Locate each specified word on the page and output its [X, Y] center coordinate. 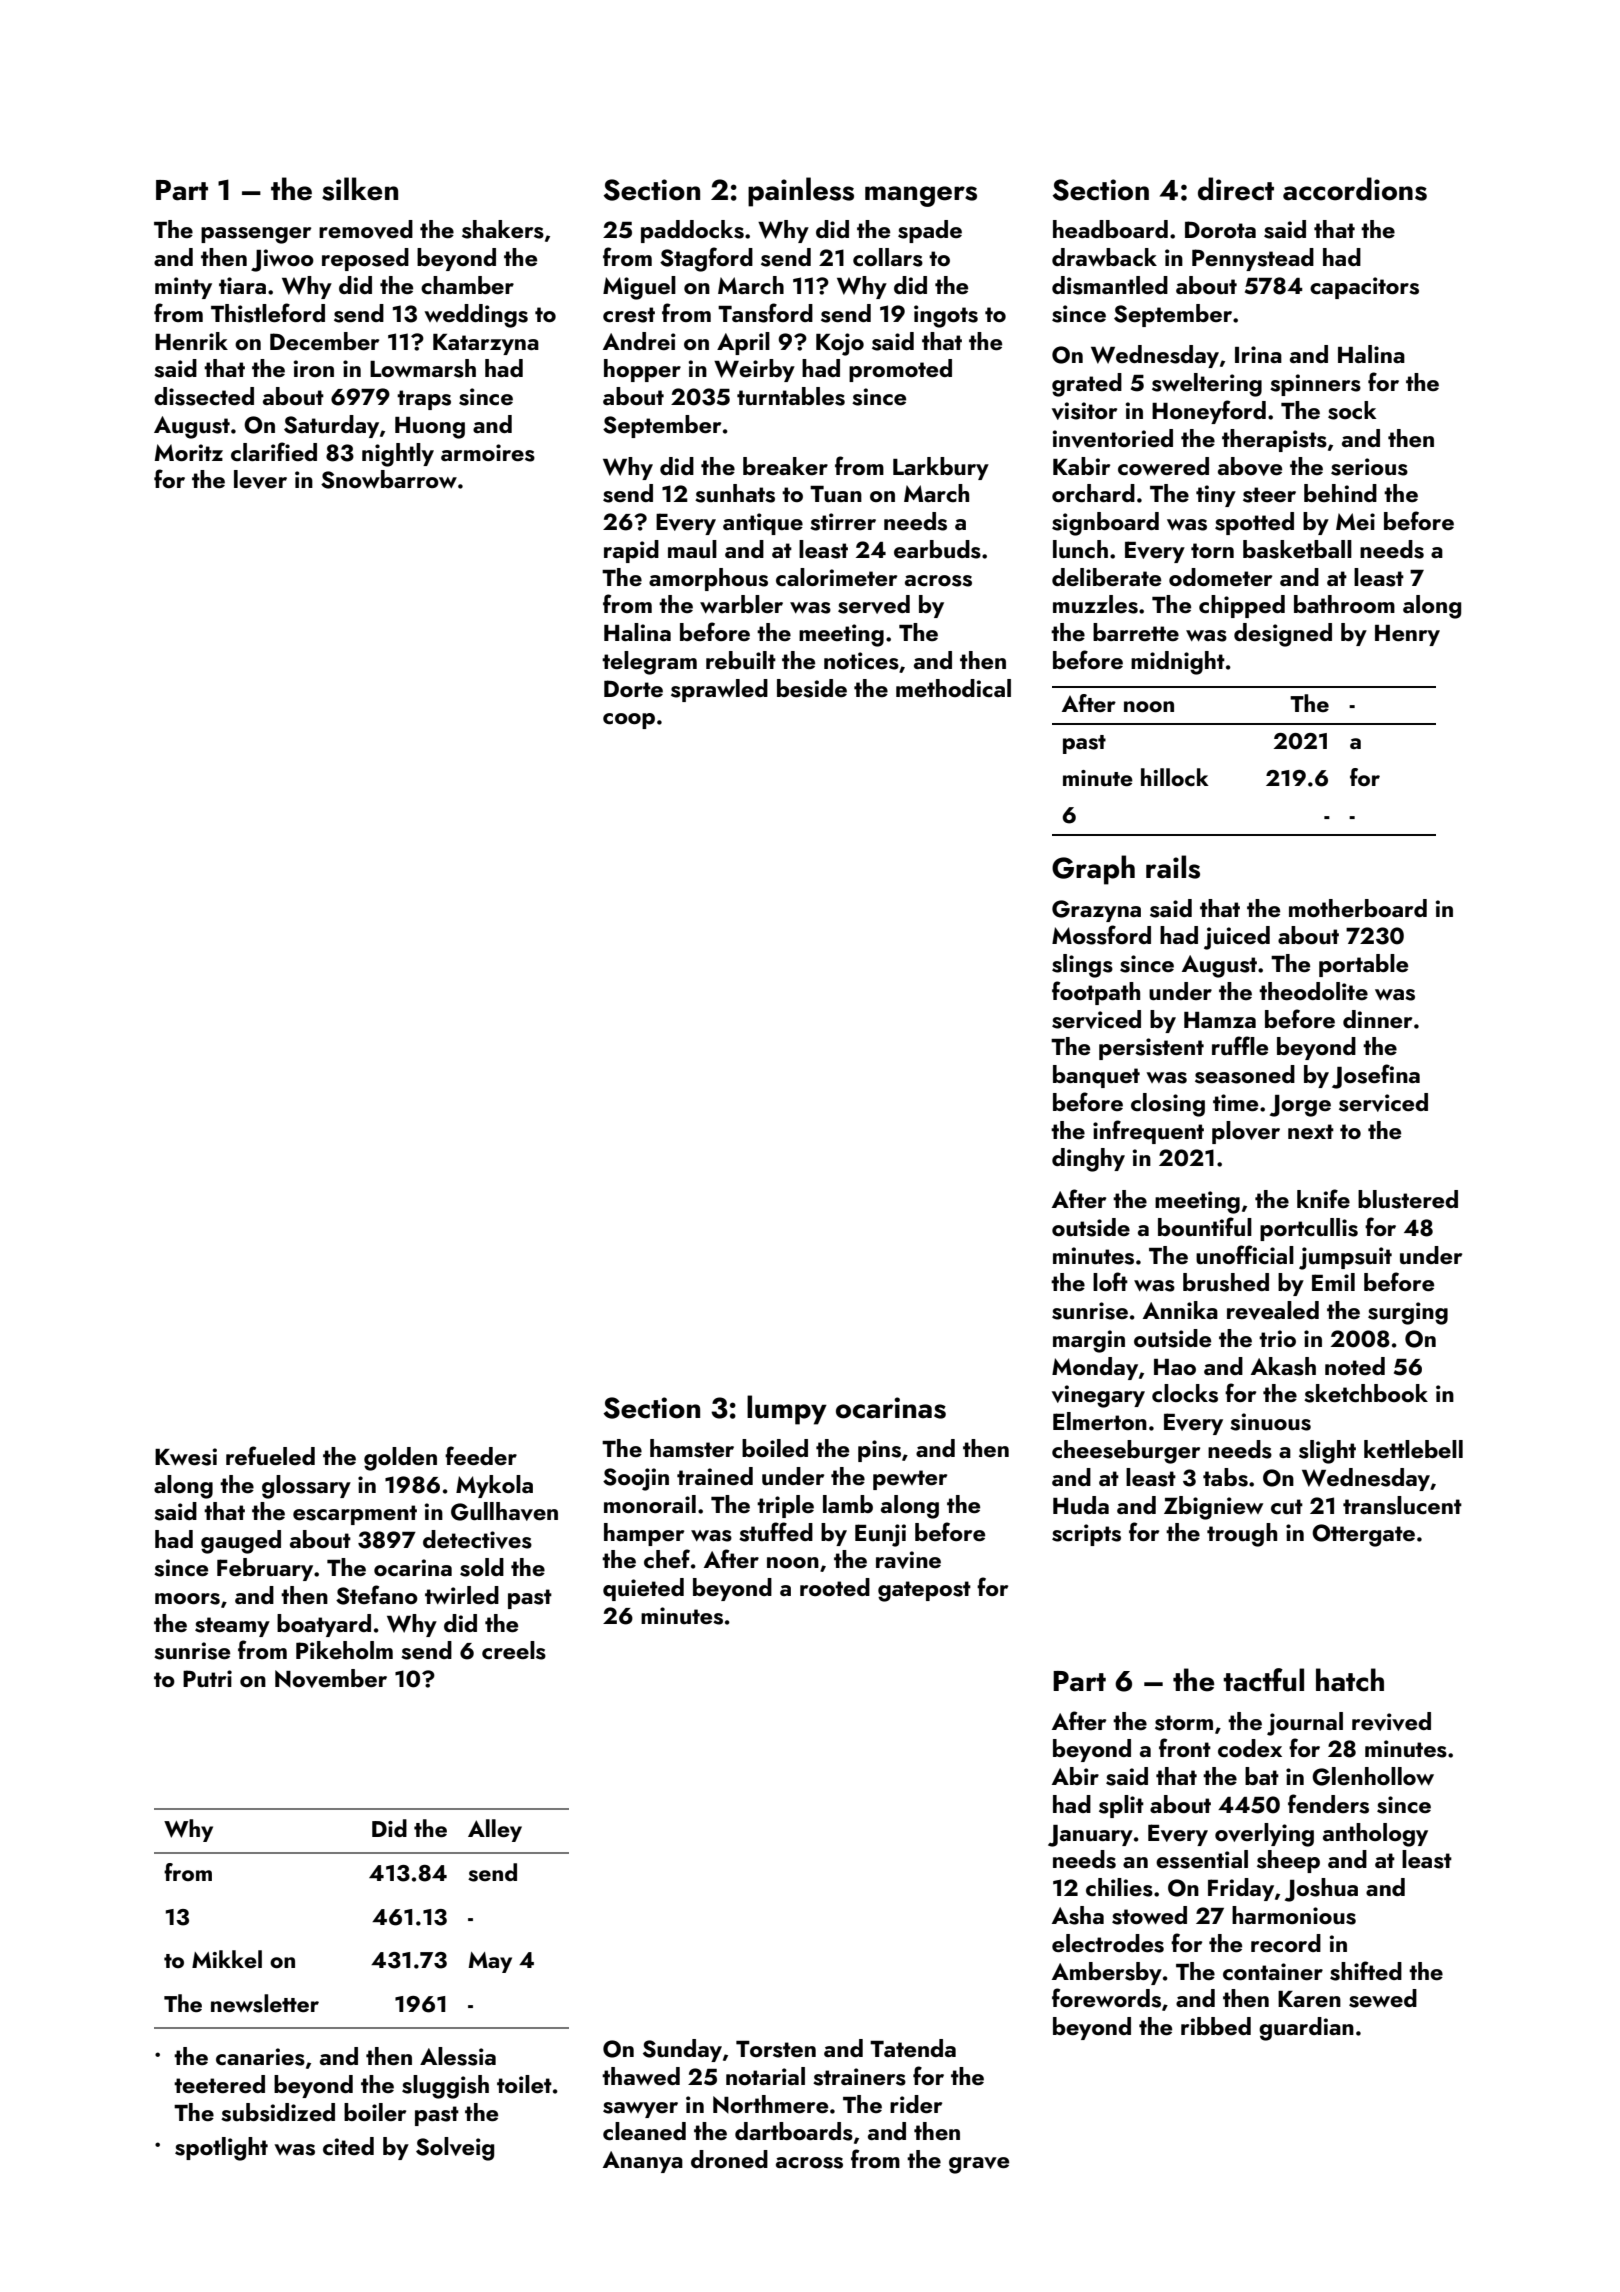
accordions [1355, 189]
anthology [1375, 1835]
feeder [481, 1455]
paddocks [692, 231]
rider [916, 2104]
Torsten [776, 2049]
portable [1363, 965]
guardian [1306, 2029]
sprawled [719, 690]
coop [629, 721]
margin [1089, 1341]
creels [514, 1650]
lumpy [787, 1410]
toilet [524, 2084]
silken [360, 189]
